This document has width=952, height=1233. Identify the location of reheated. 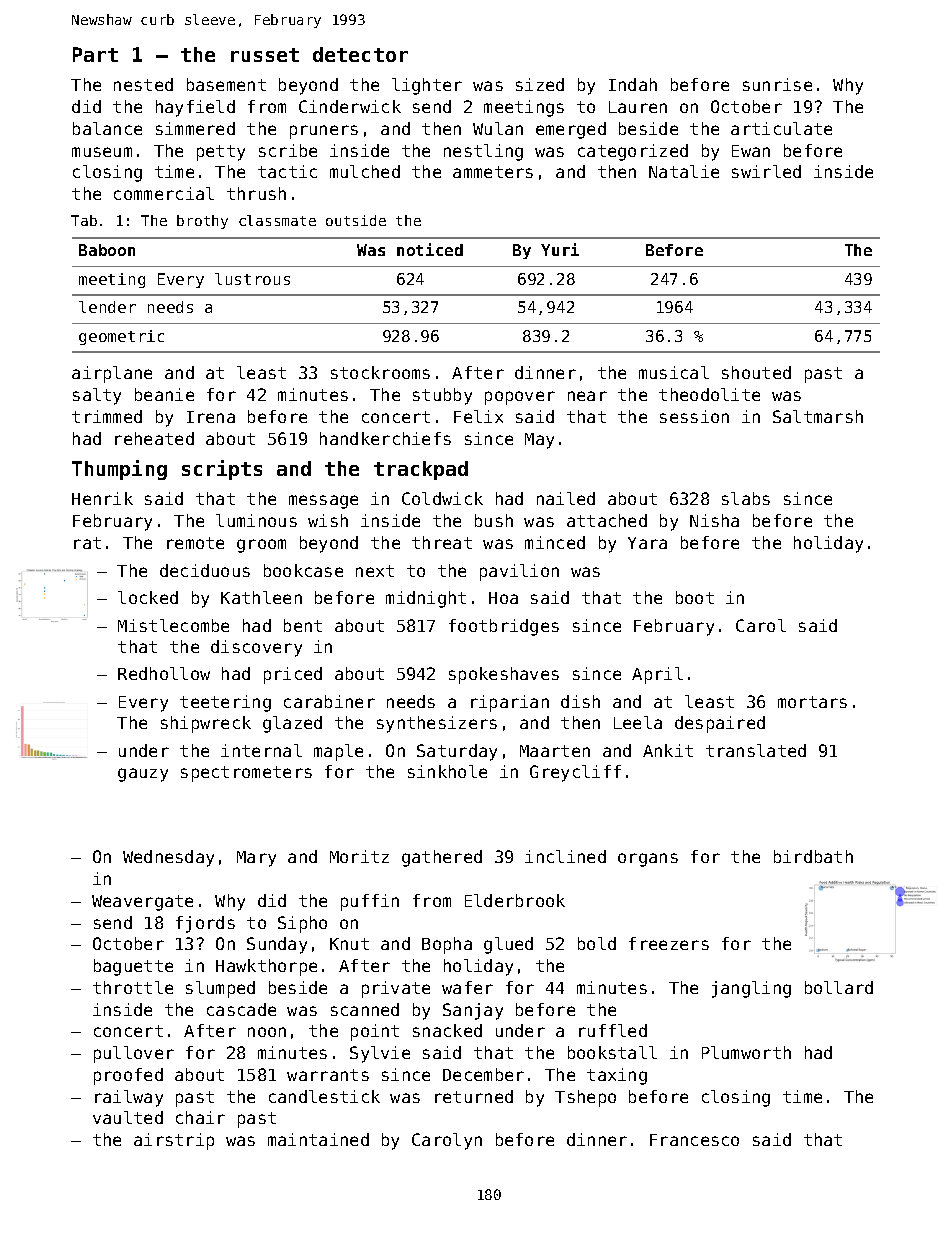
(154, 438).
